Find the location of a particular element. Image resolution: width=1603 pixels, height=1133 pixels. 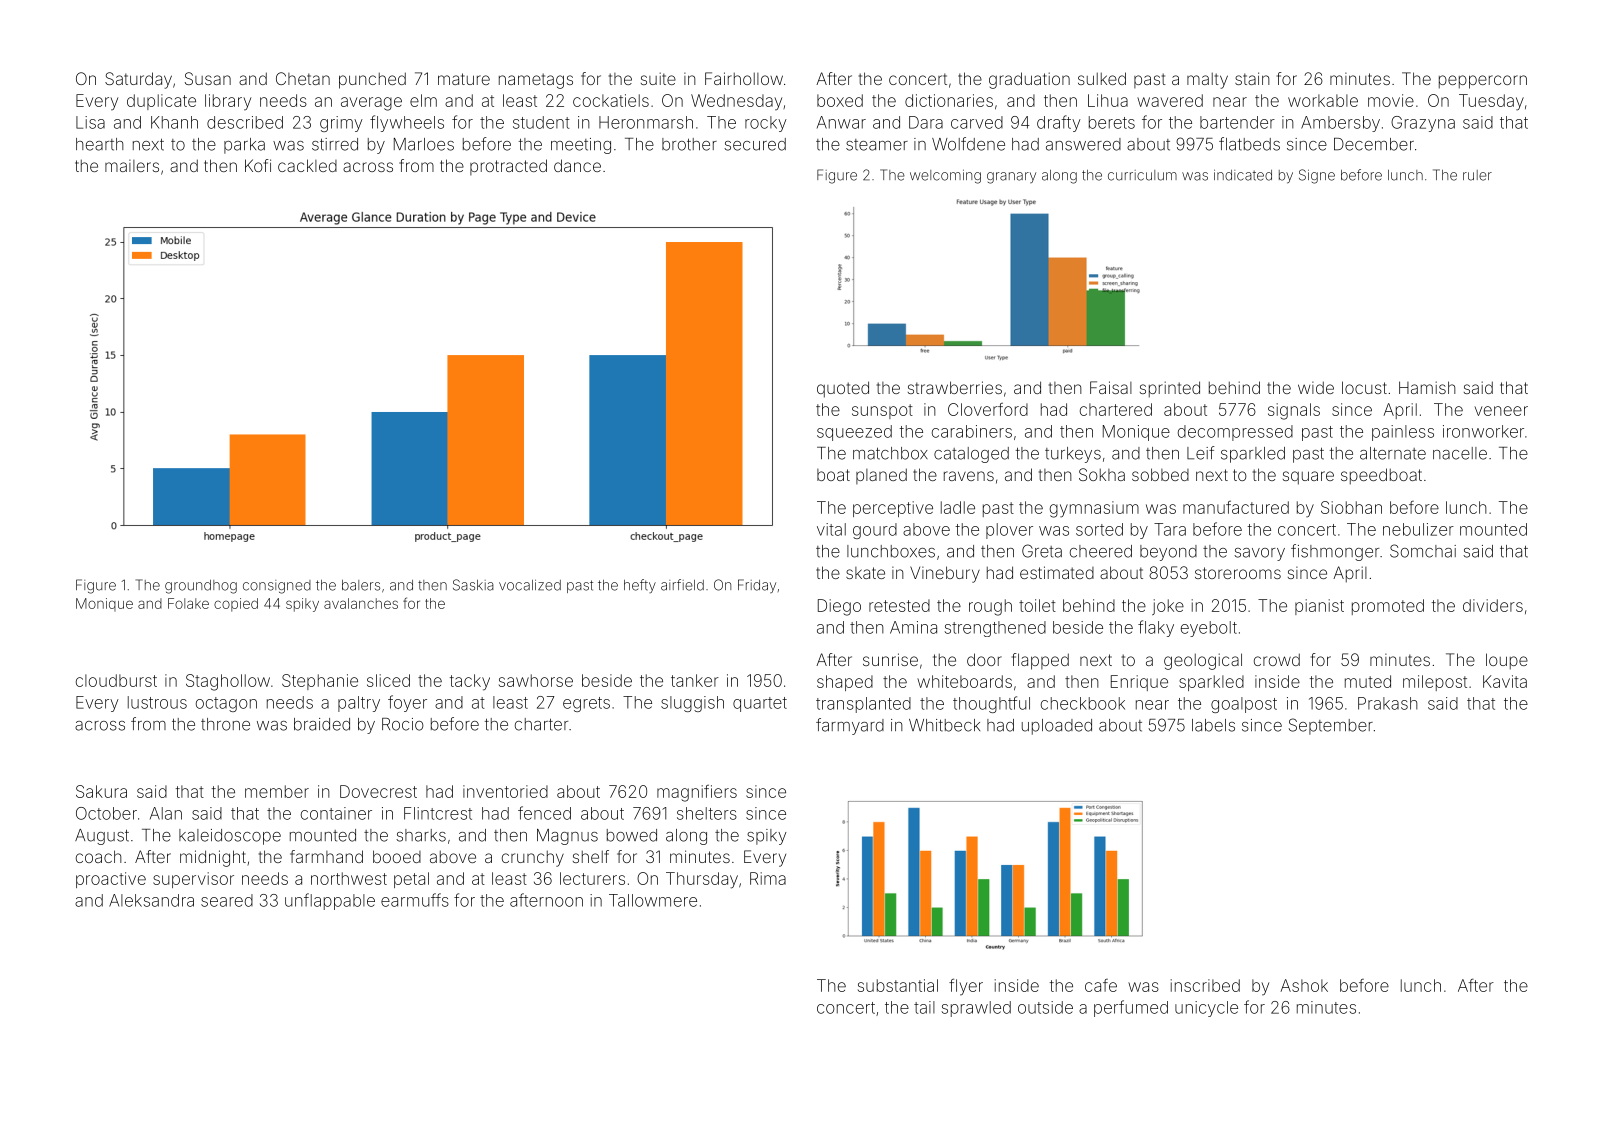

granary is located at coordinates (1011, 178).
